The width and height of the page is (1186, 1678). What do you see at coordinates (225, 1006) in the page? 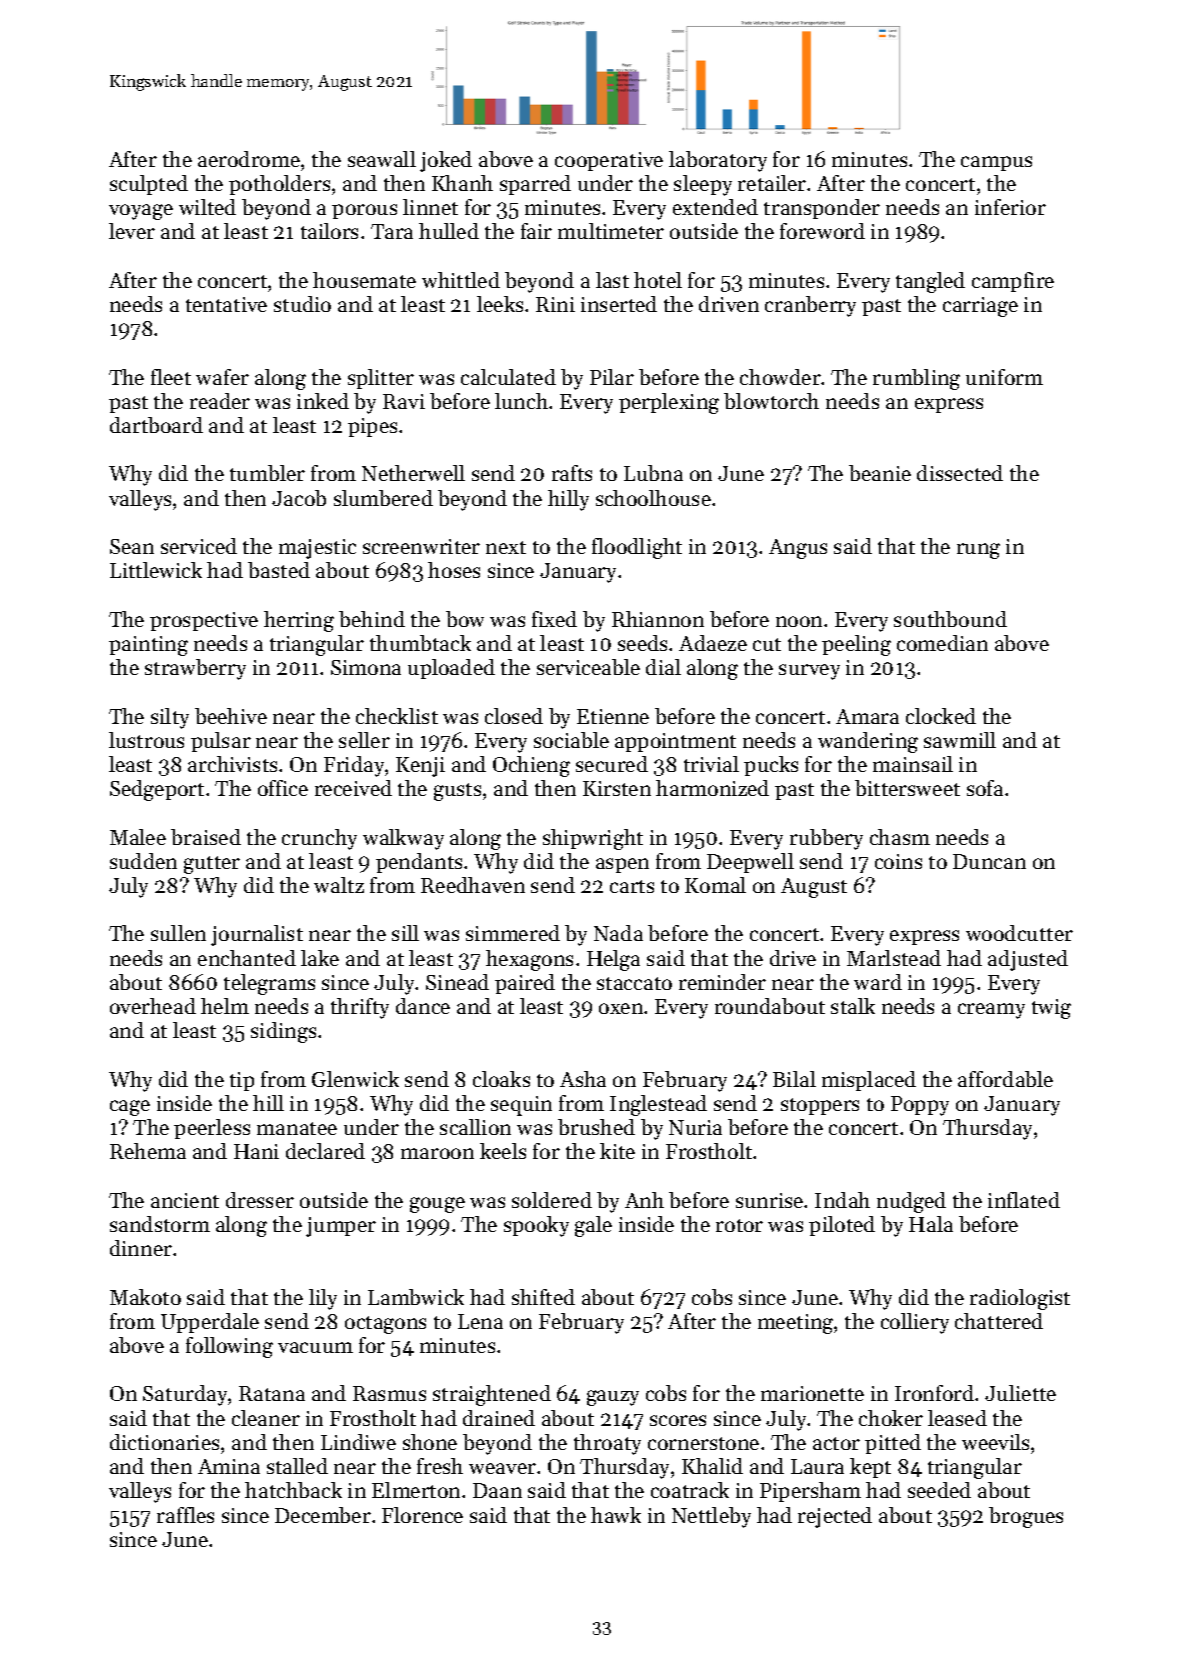
I see `helm` at bounding box center [225, 1006].
